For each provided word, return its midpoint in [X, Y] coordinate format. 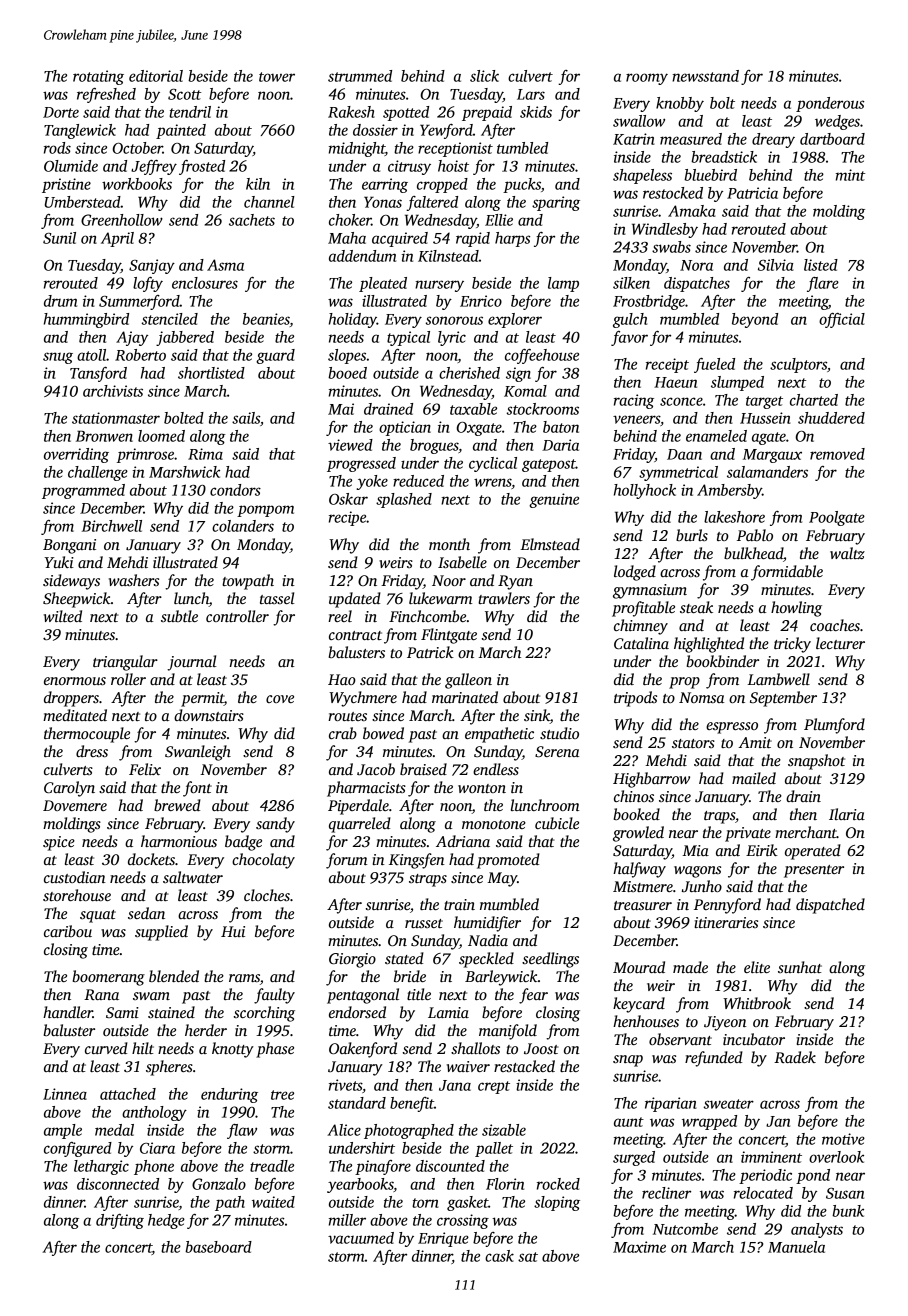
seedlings [550, 960]
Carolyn [69, 789]
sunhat [800, 967]
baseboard [218, 1247]
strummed [360, 76]
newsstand [705, 76]
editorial [156, 76]
